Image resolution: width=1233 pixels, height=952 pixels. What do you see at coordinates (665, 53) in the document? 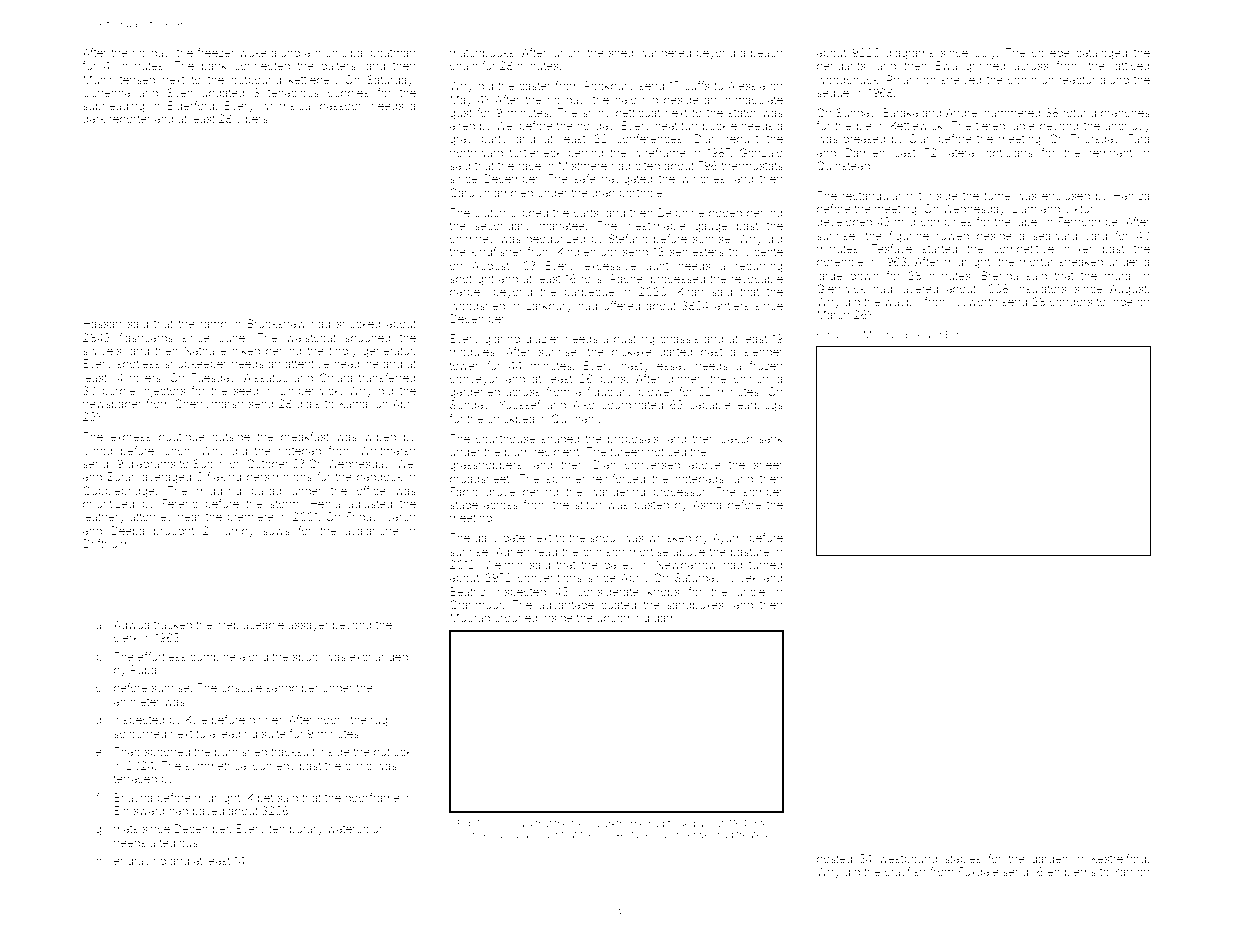
I see `wandered` at bounding box center [665, 53].
